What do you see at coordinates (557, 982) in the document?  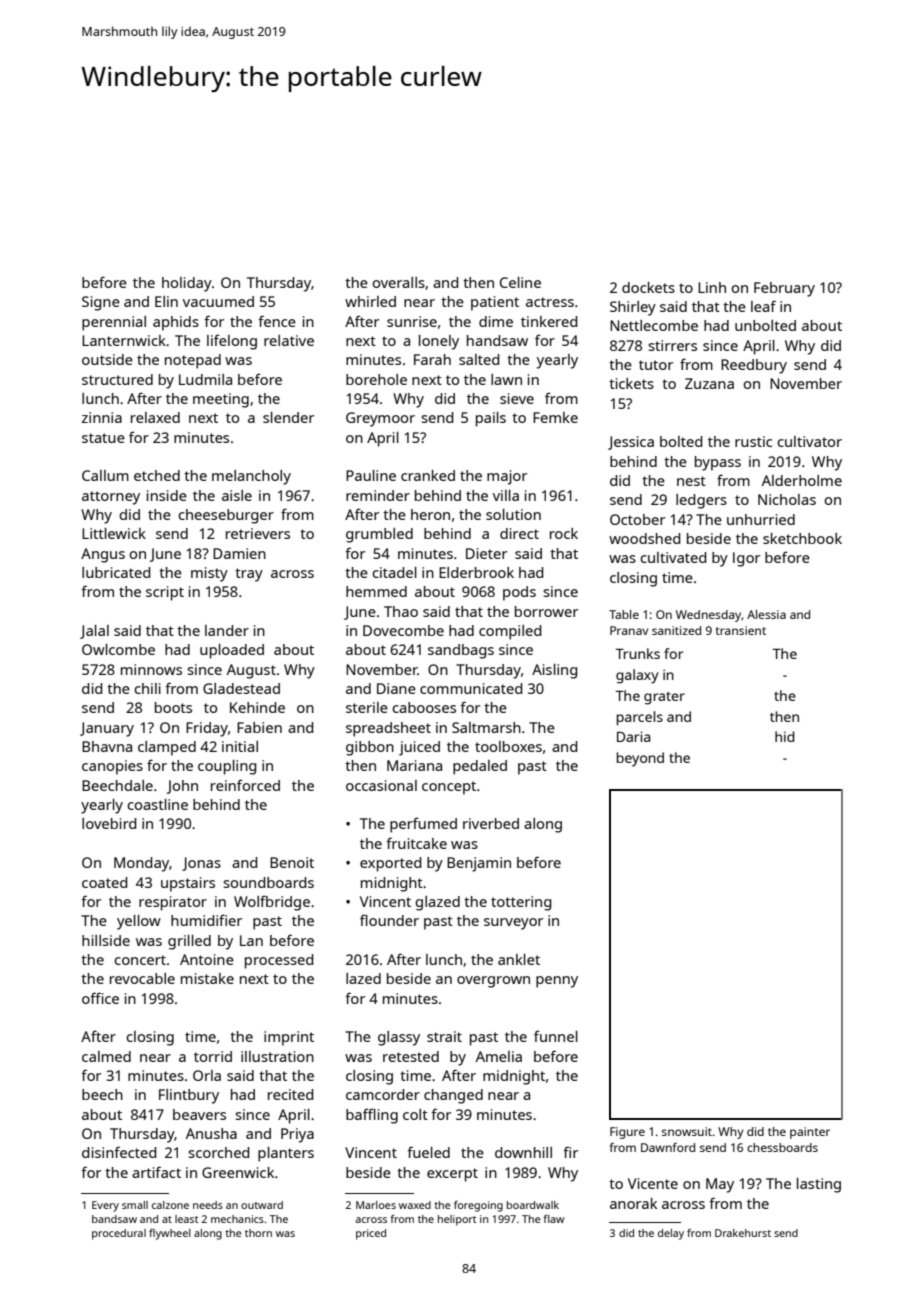 I see `penny` at bounding box center [557, 982].
